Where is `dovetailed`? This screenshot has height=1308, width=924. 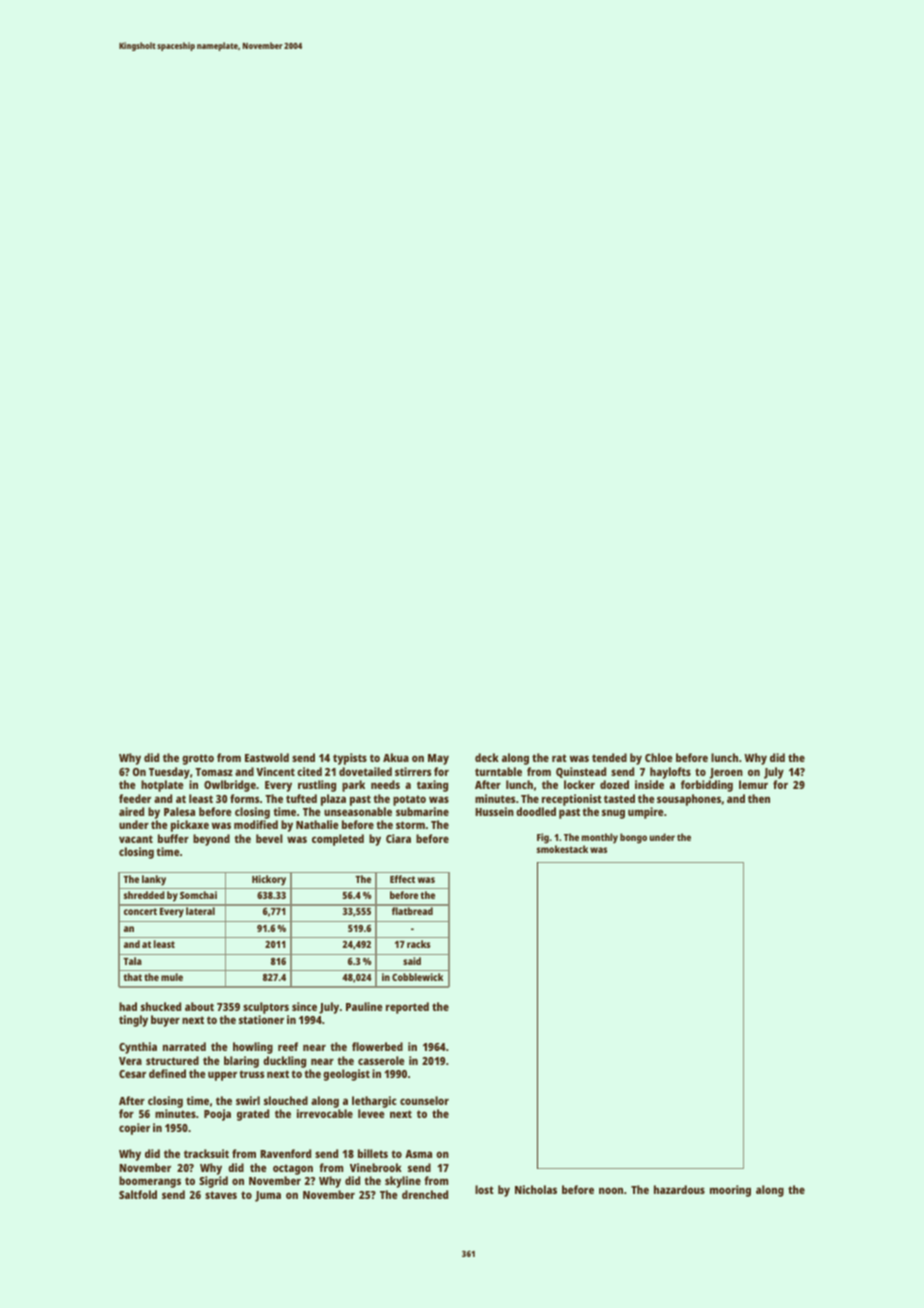
dovetailed is located at coordinates (365, 771).
